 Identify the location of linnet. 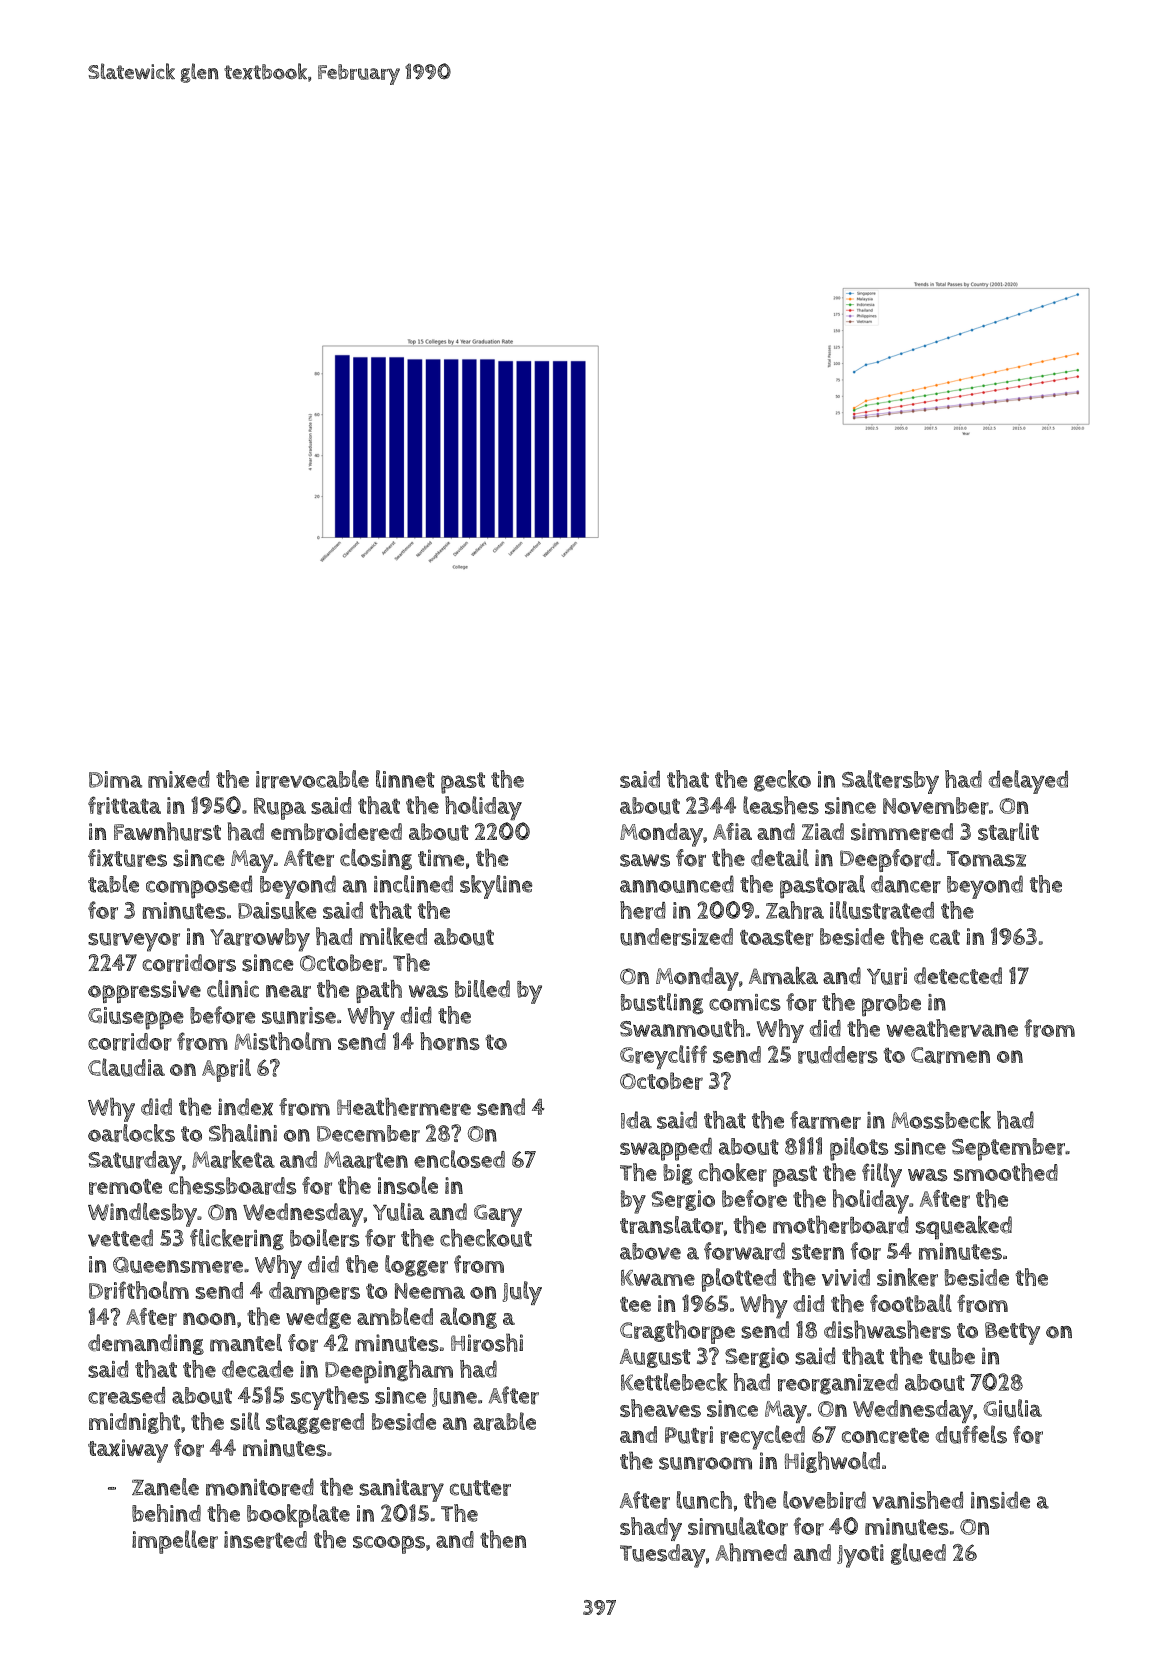
(405, 779).
